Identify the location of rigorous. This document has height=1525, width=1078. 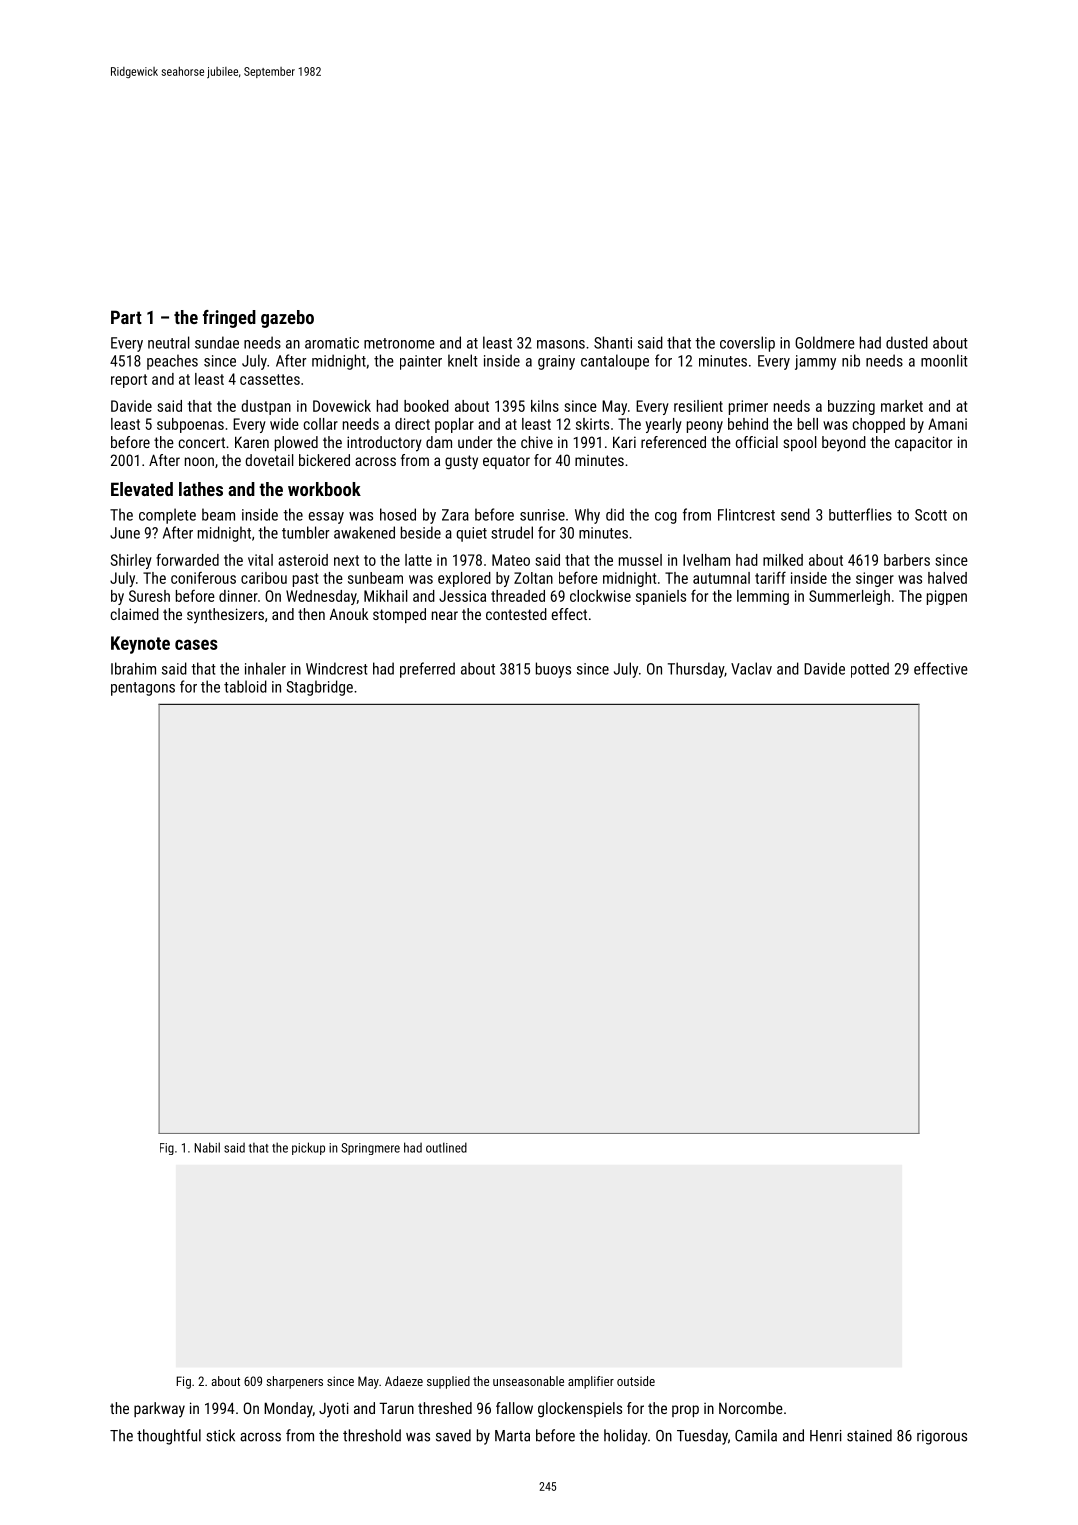
(942, 1437).
